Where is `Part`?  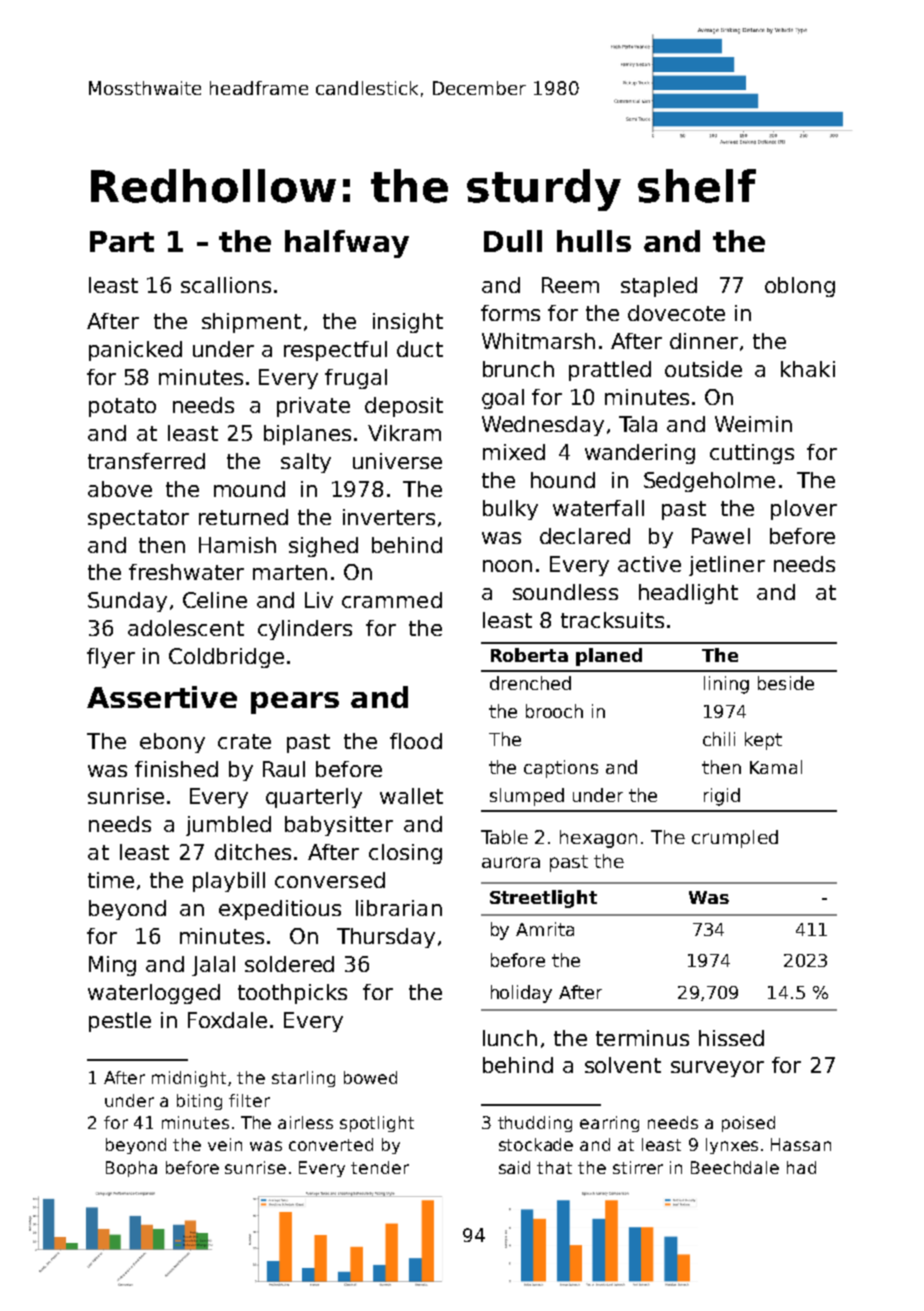
Part is located at coordinates (122, 241).
